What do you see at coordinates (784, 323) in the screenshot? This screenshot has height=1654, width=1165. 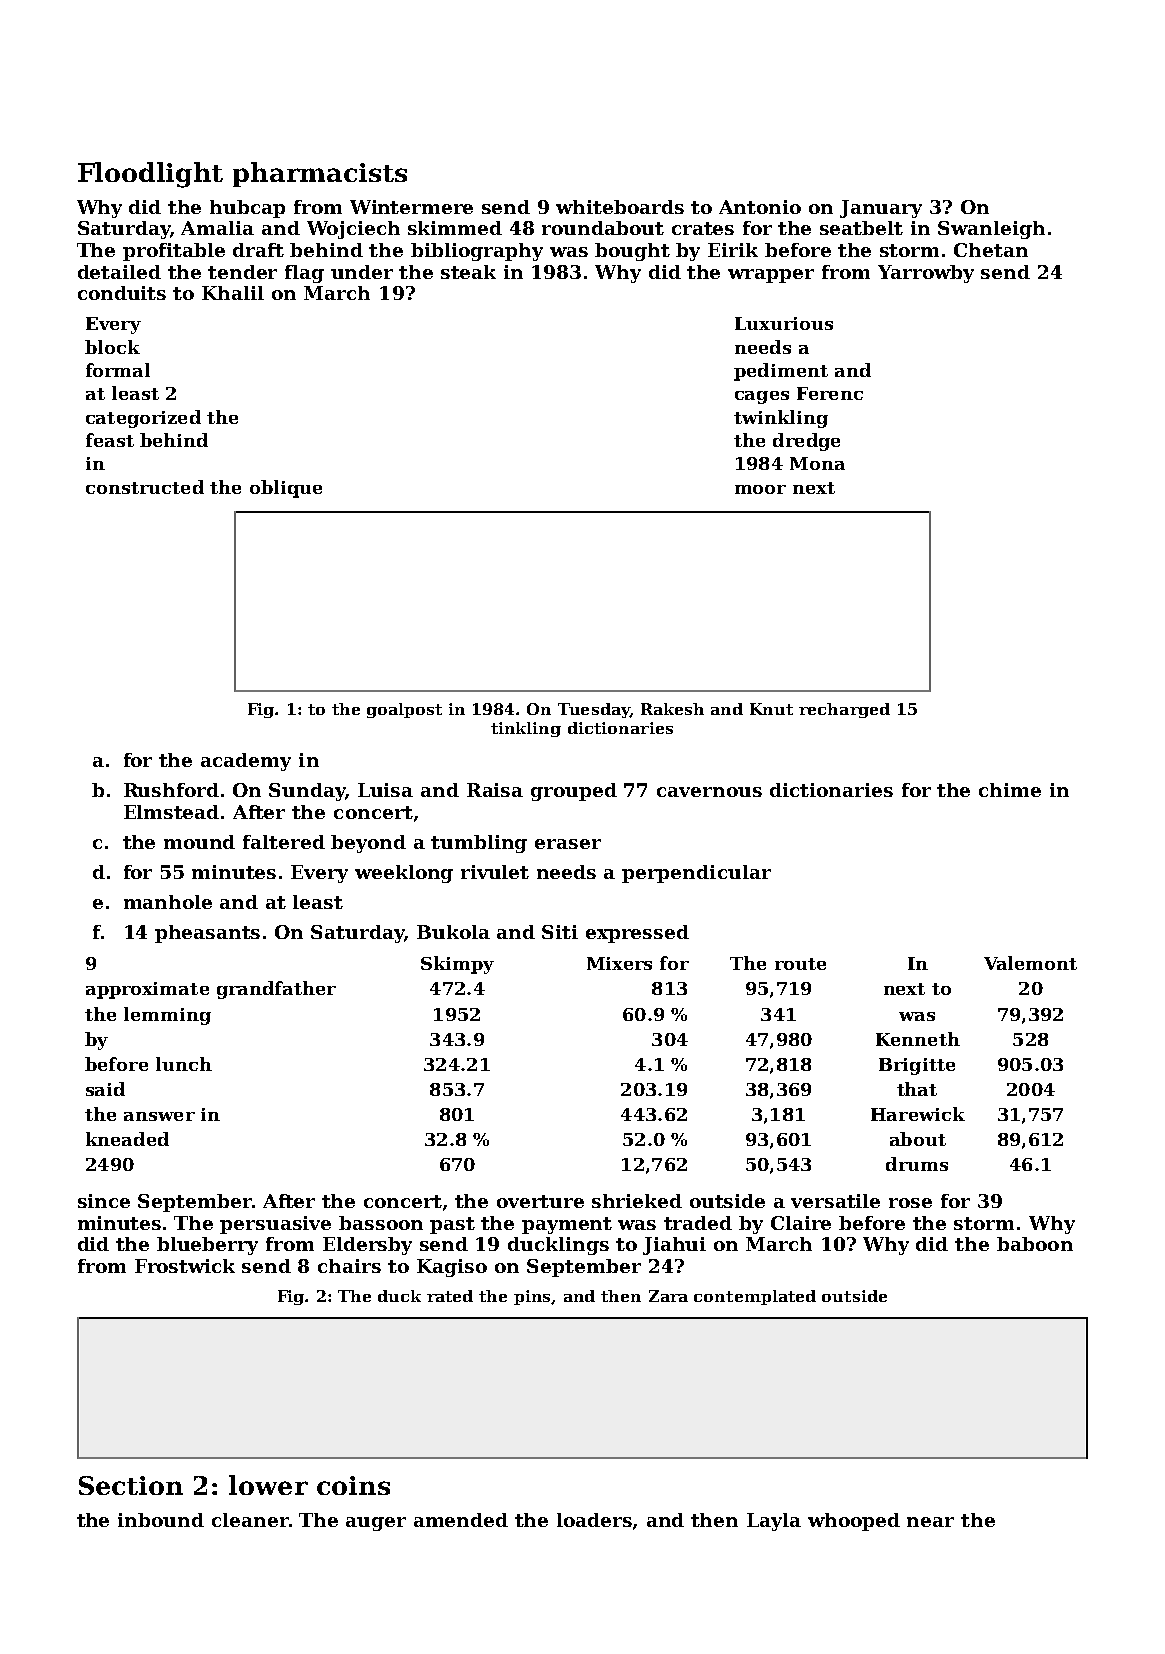 I see `Luxurious` at bounding box center [784, 323].
